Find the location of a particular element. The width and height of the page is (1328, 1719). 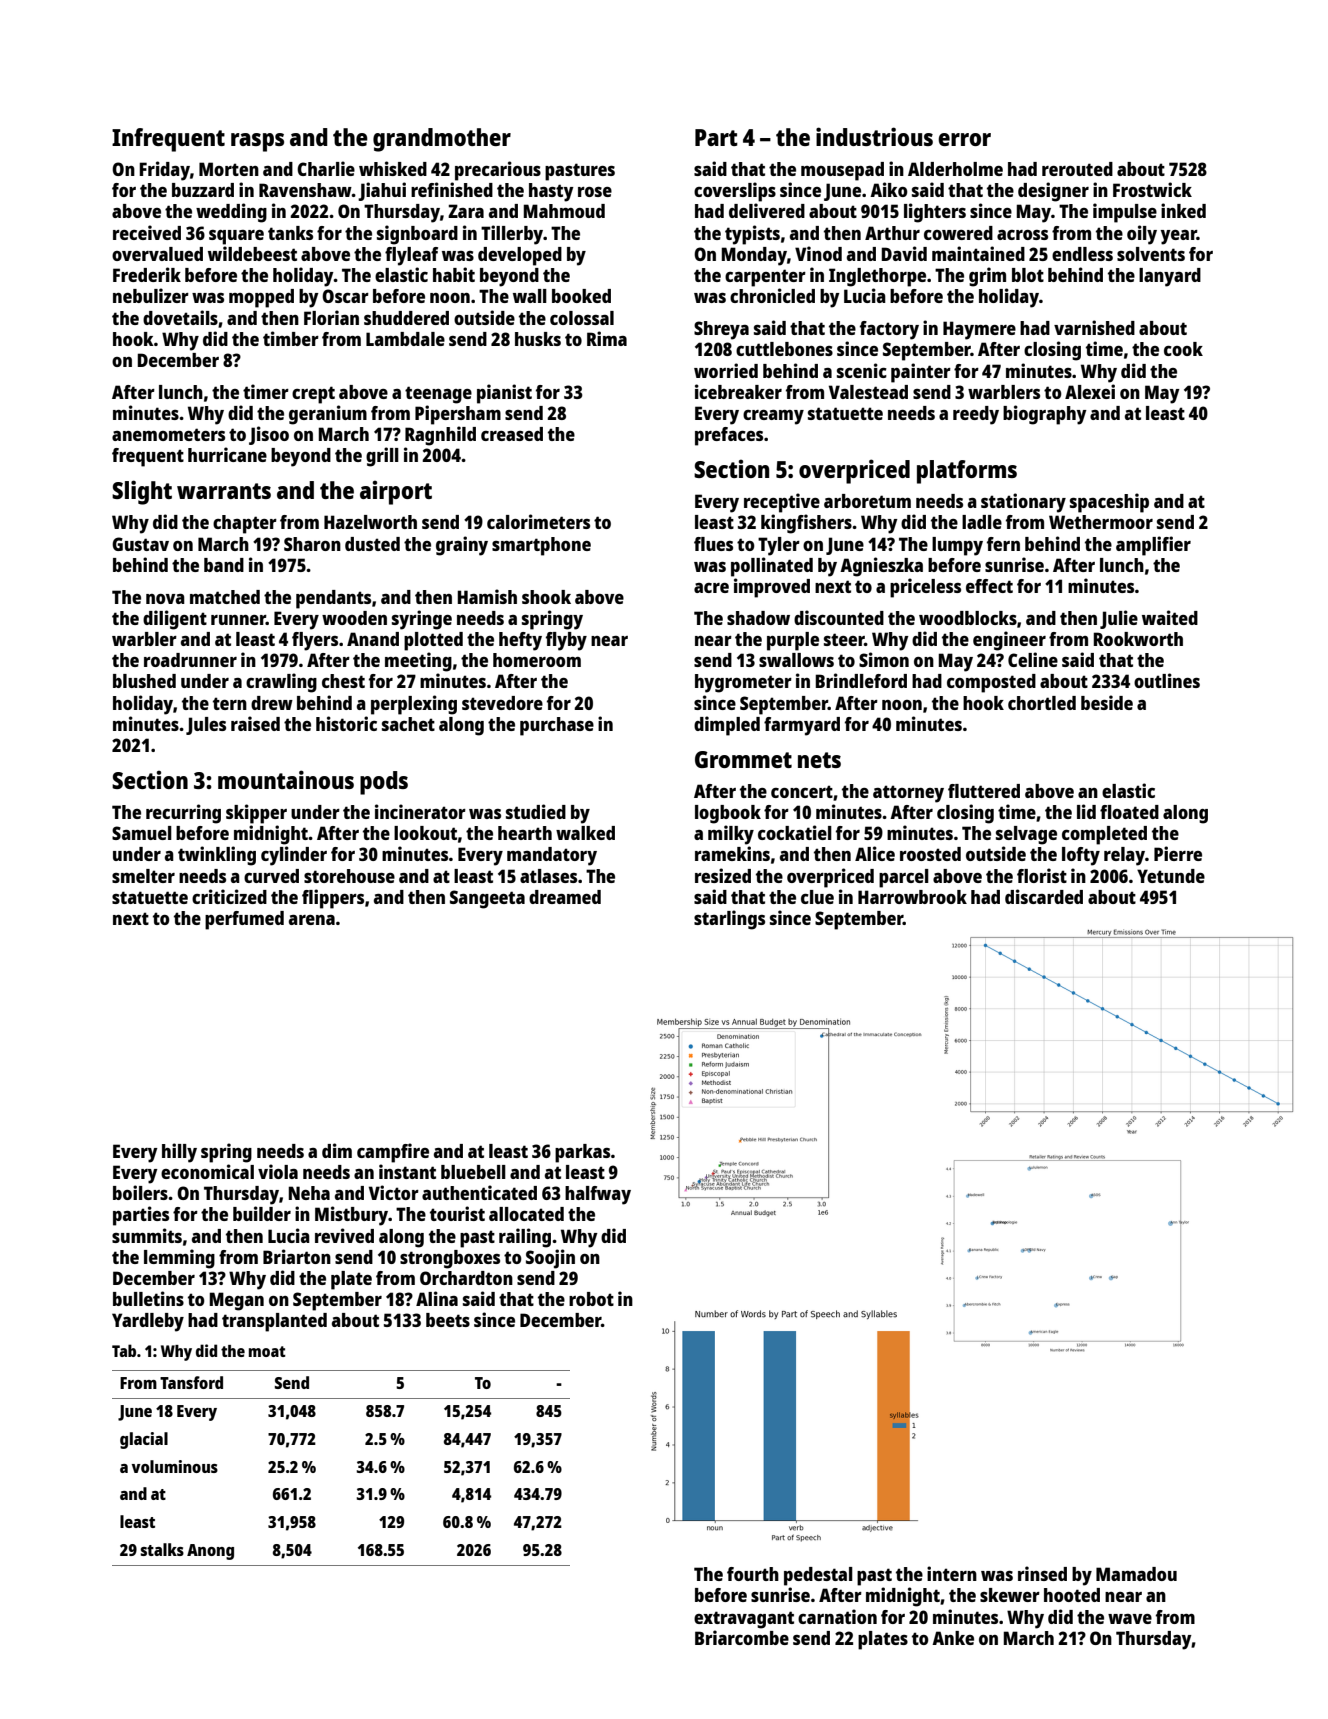

Briarcombe is located at coordinates (742, 1637).
